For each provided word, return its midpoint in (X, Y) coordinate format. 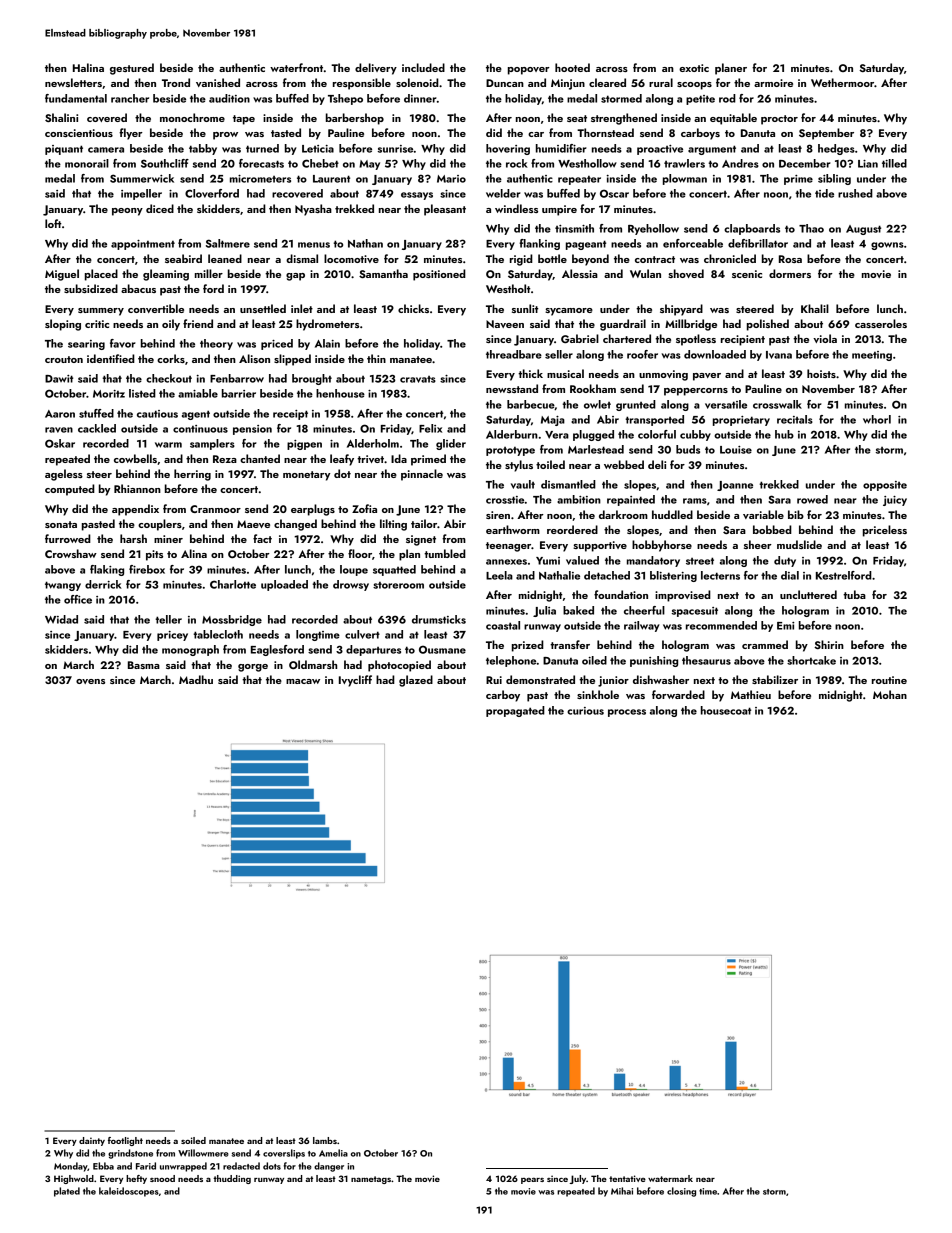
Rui (494, 680)
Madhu (196, 679)
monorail (87, 163)
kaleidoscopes (129, 1192)
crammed (765, 644)
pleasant (445, 210)
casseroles (881, 323)
